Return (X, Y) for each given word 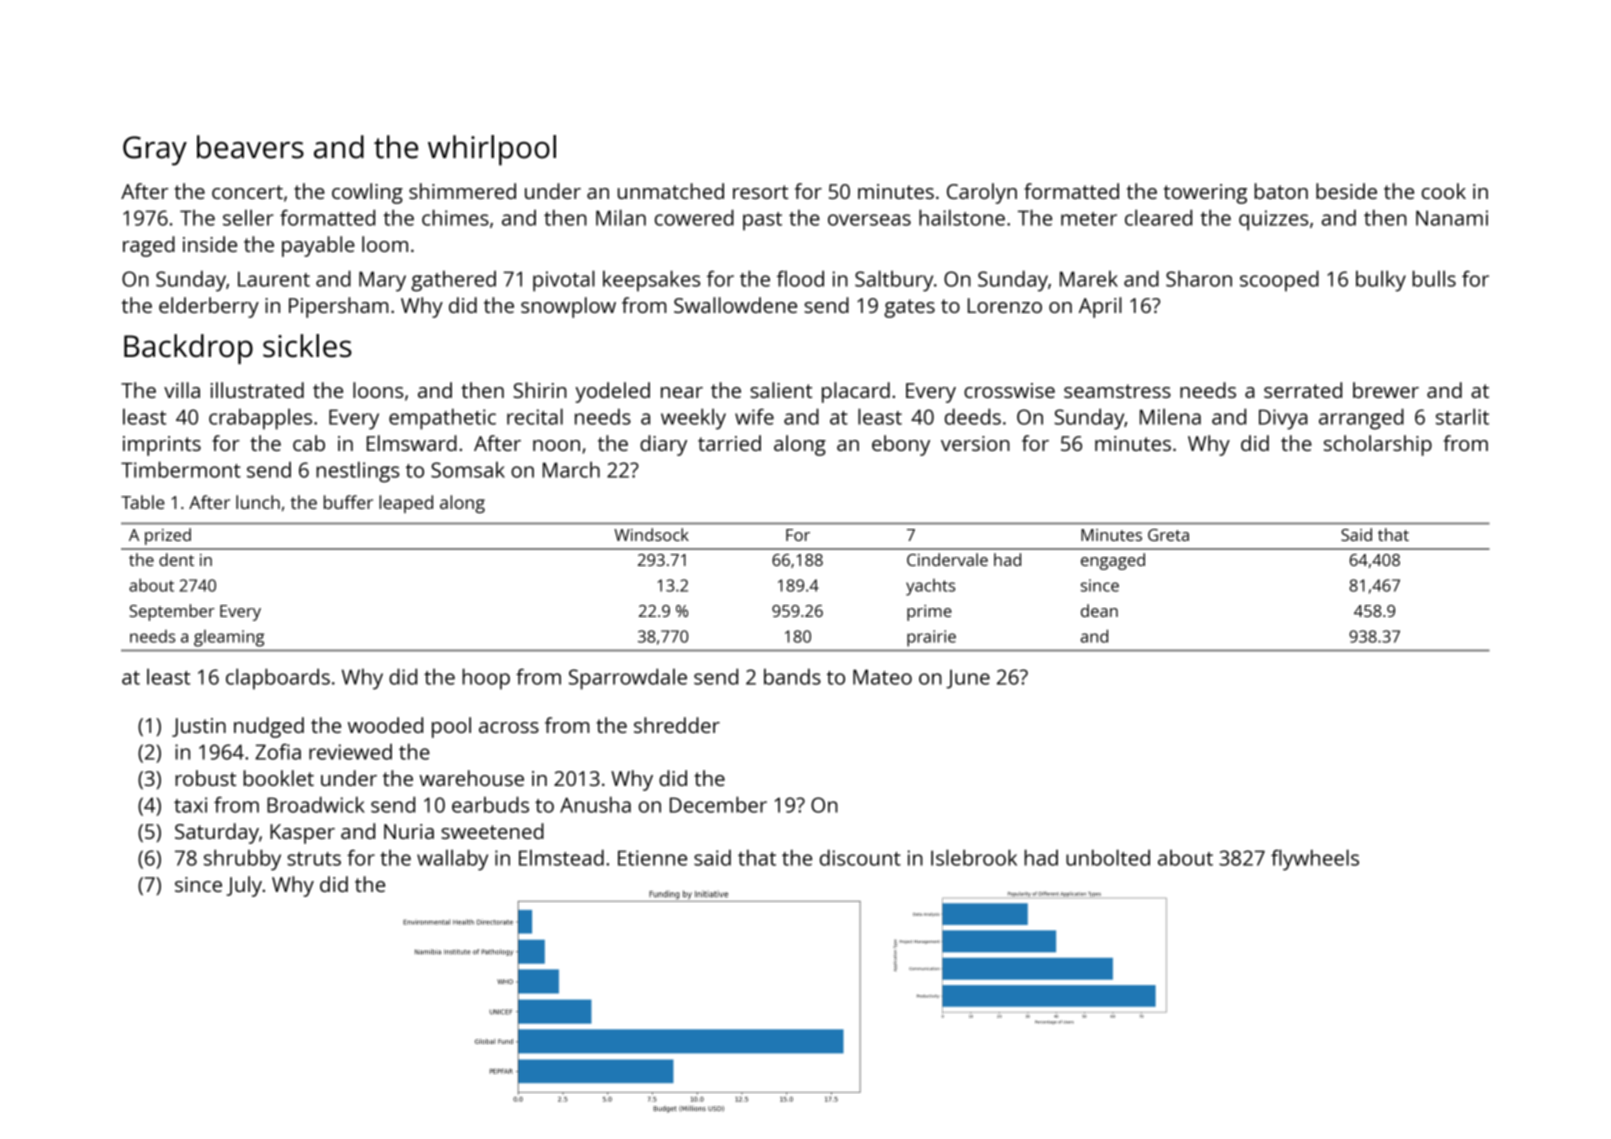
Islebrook (974, 857)
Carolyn (982, 193)
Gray (155, 151)
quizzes (1273, 220)
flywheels (1315, 860)
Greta (1168, 535)
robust (205, 778)
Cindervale (947, 559)
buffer (348, 502)
